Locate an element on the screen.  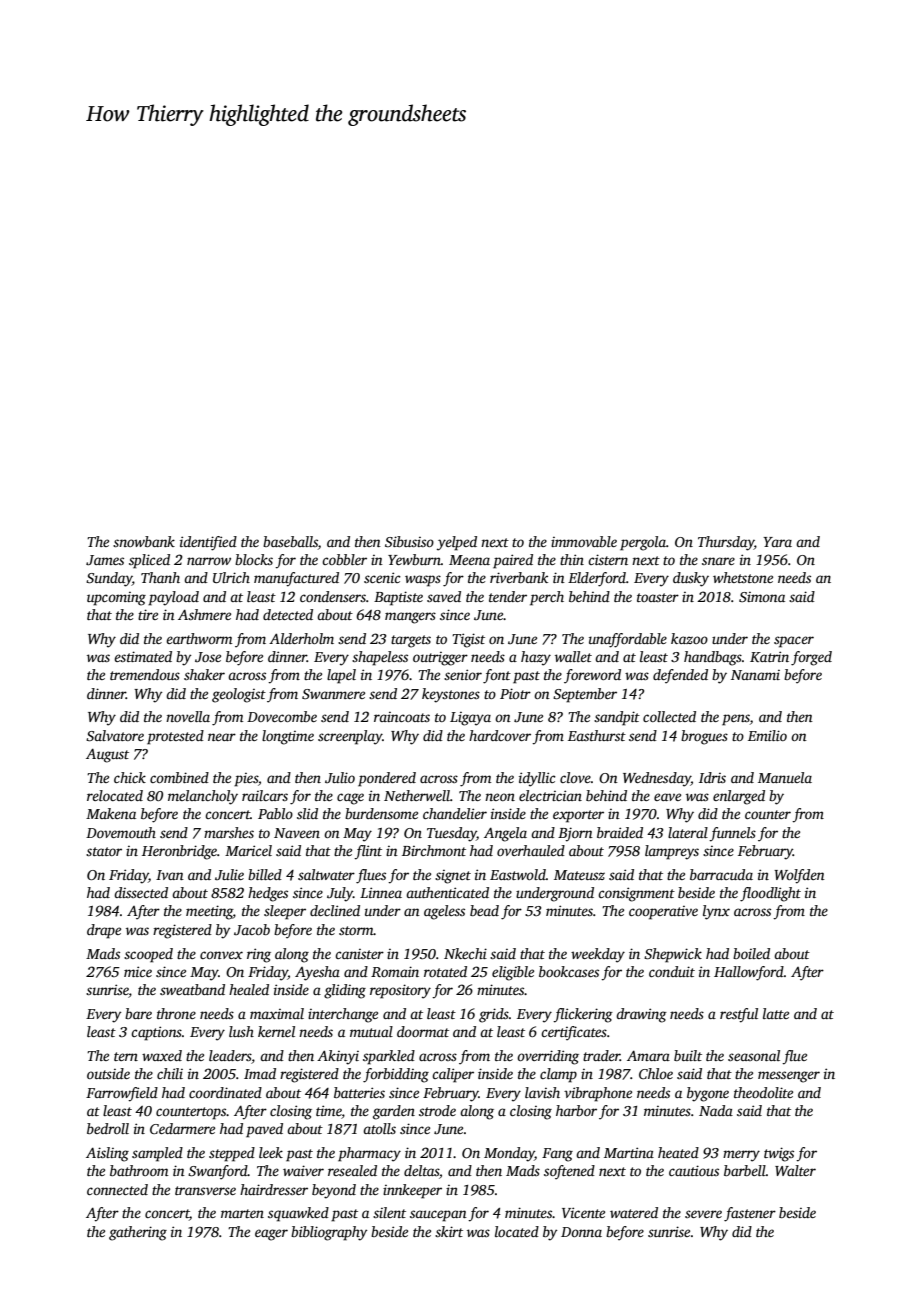
paved is located at coordinates (264, 1130).
